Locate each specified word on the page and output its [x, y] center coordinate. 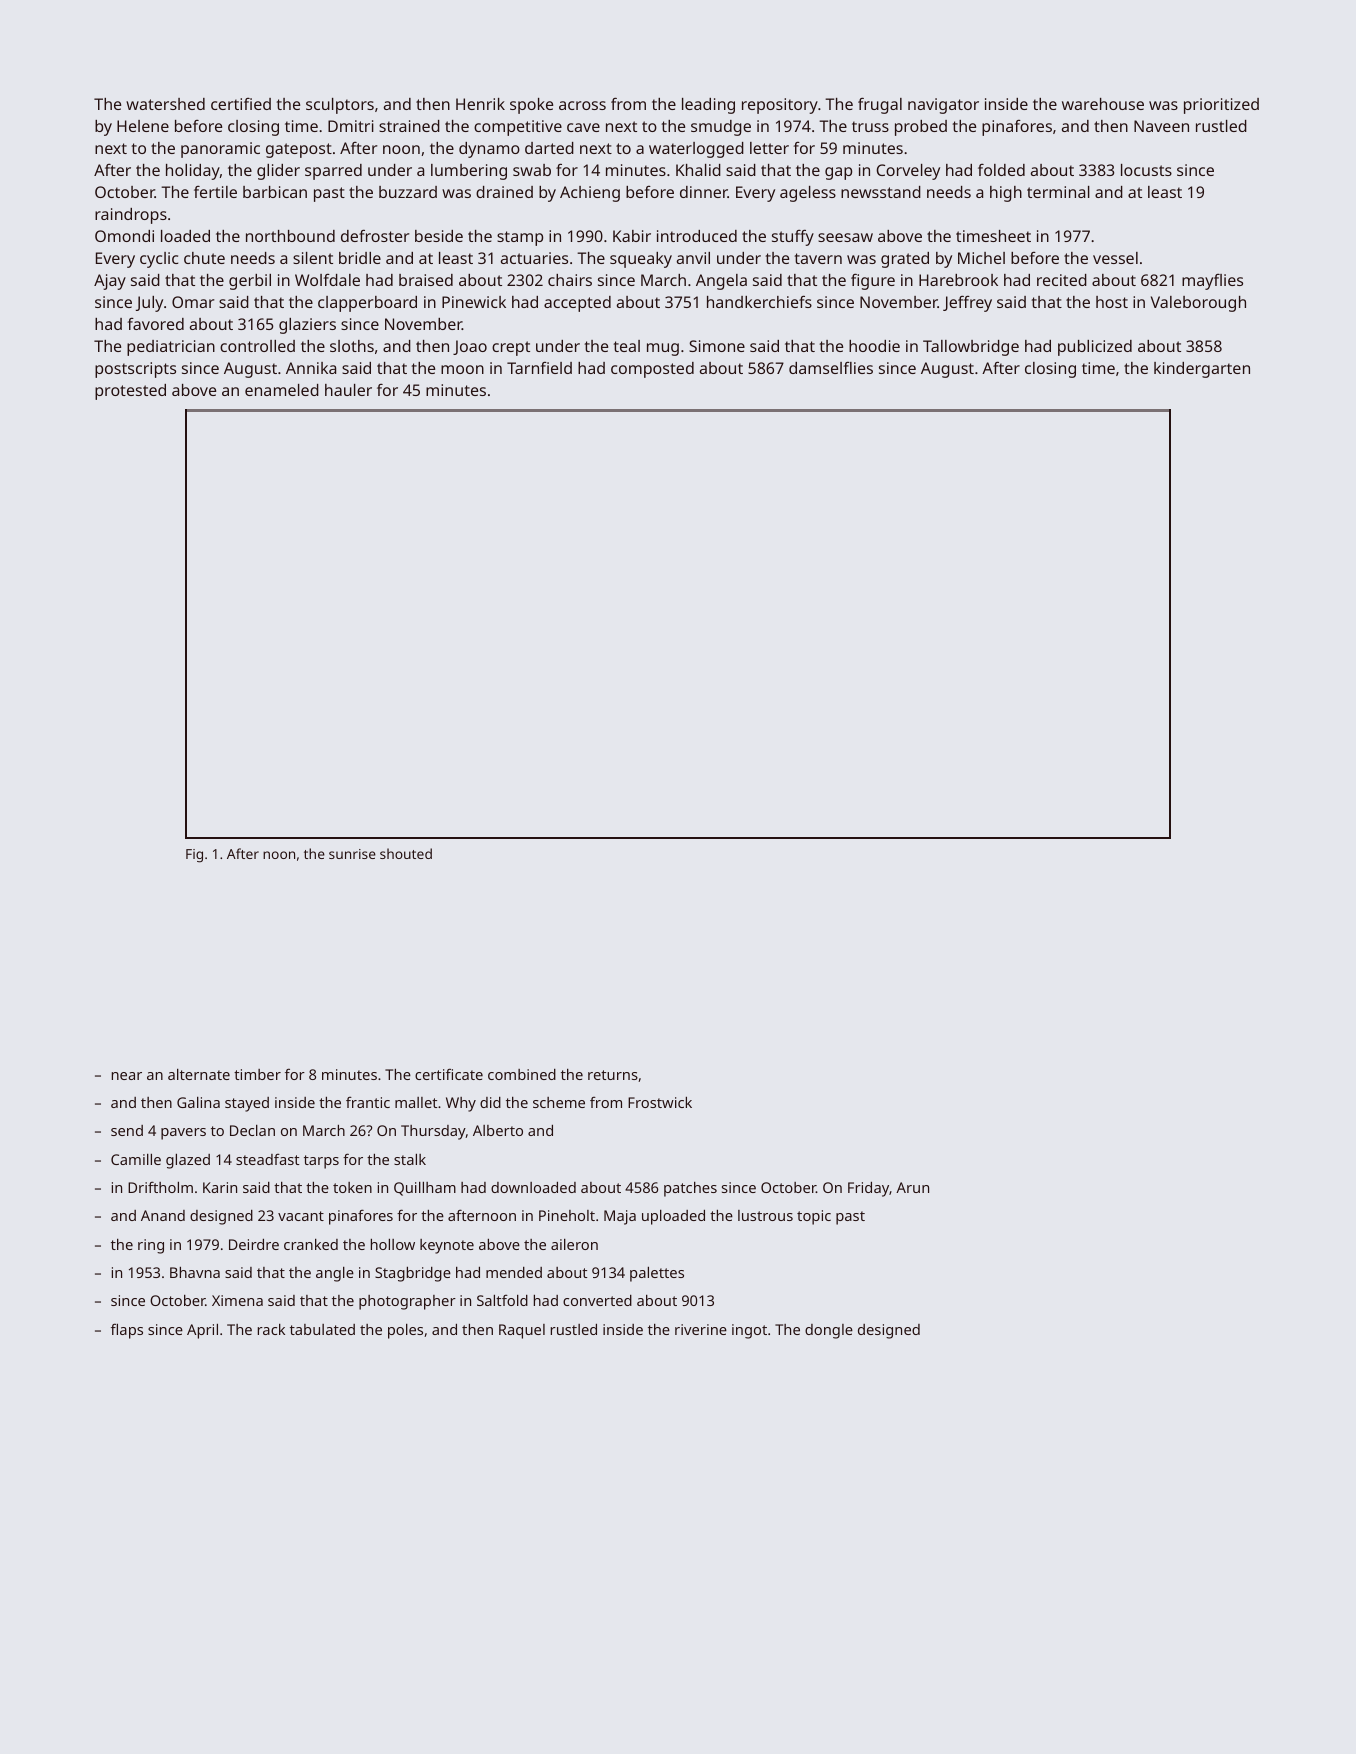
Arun [912, 1187]
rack [271, 1329]
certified [241, 104]
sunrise [352, 854]
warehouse [1103, 104]
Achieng [590, 194]
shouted [406, 853]
